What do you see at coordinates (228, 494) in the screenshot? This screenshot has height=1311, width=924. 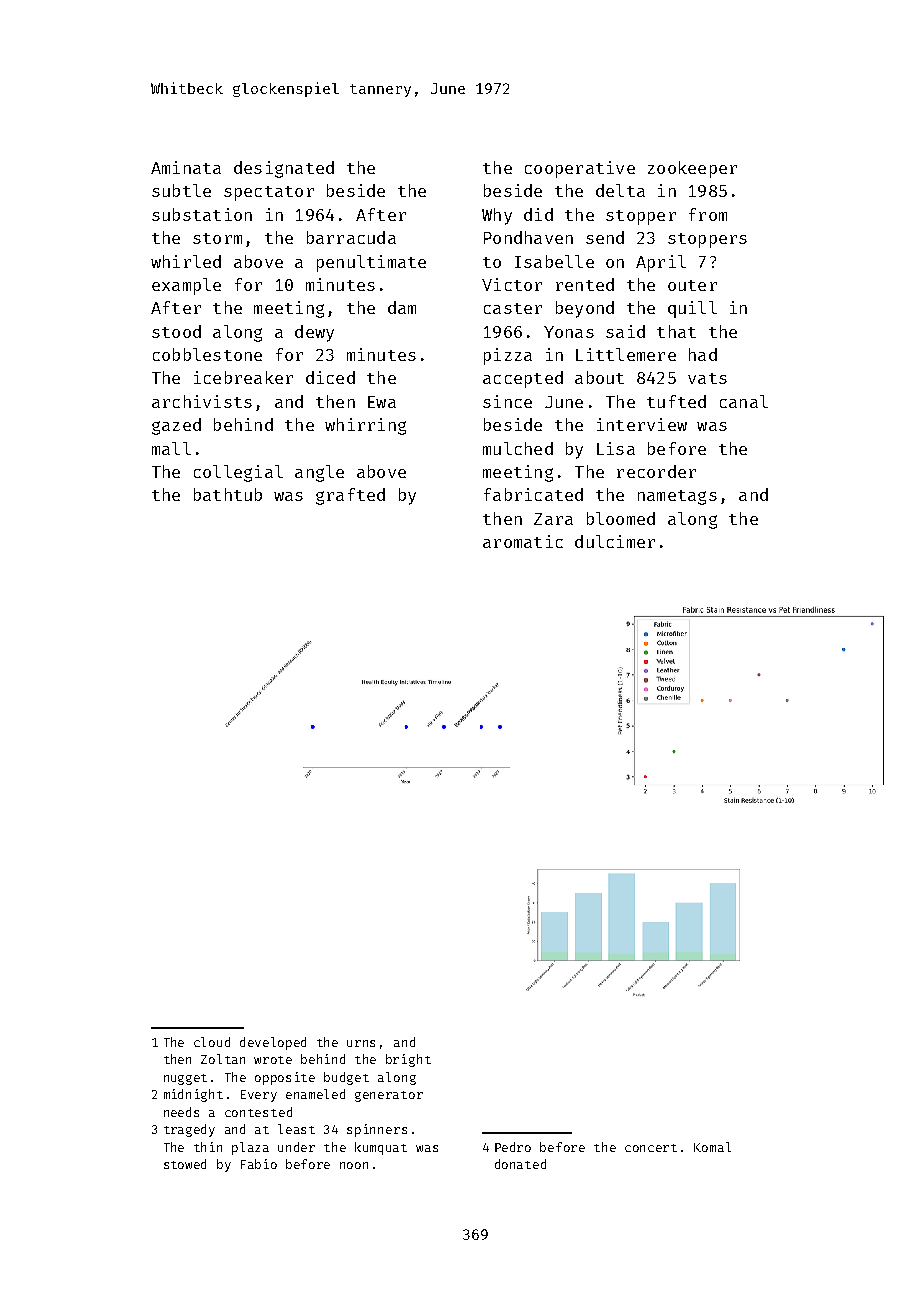 I see `bathtub` at bounding box center [228, 494].
